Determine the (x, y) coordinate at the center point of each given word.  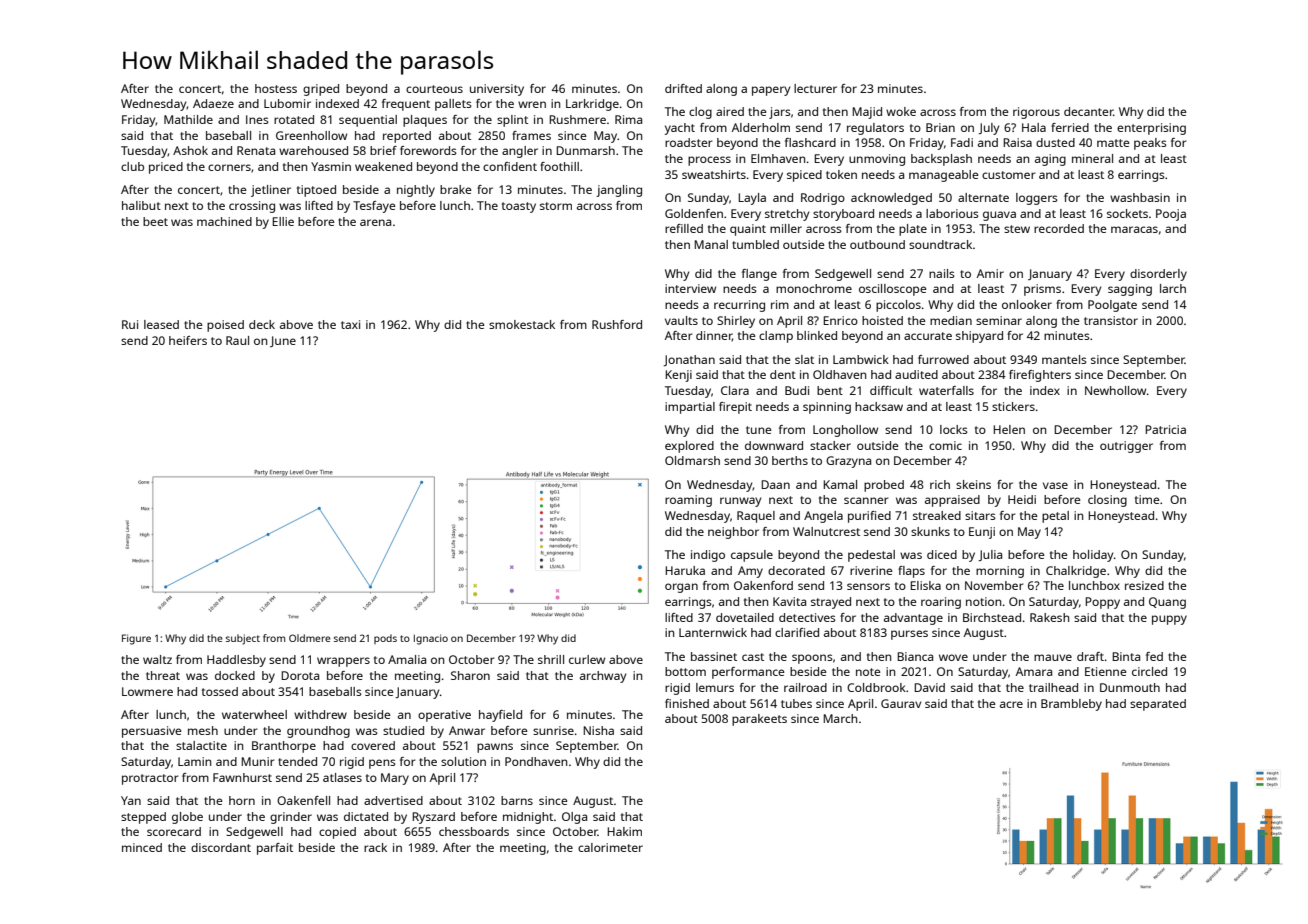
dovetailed (745, 617)
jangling (619, 191)
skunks (930, 531)
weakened (383, 166)
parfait (275, 849)
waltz (157, 659)
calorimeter (610, 847)
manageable (944, 176)
